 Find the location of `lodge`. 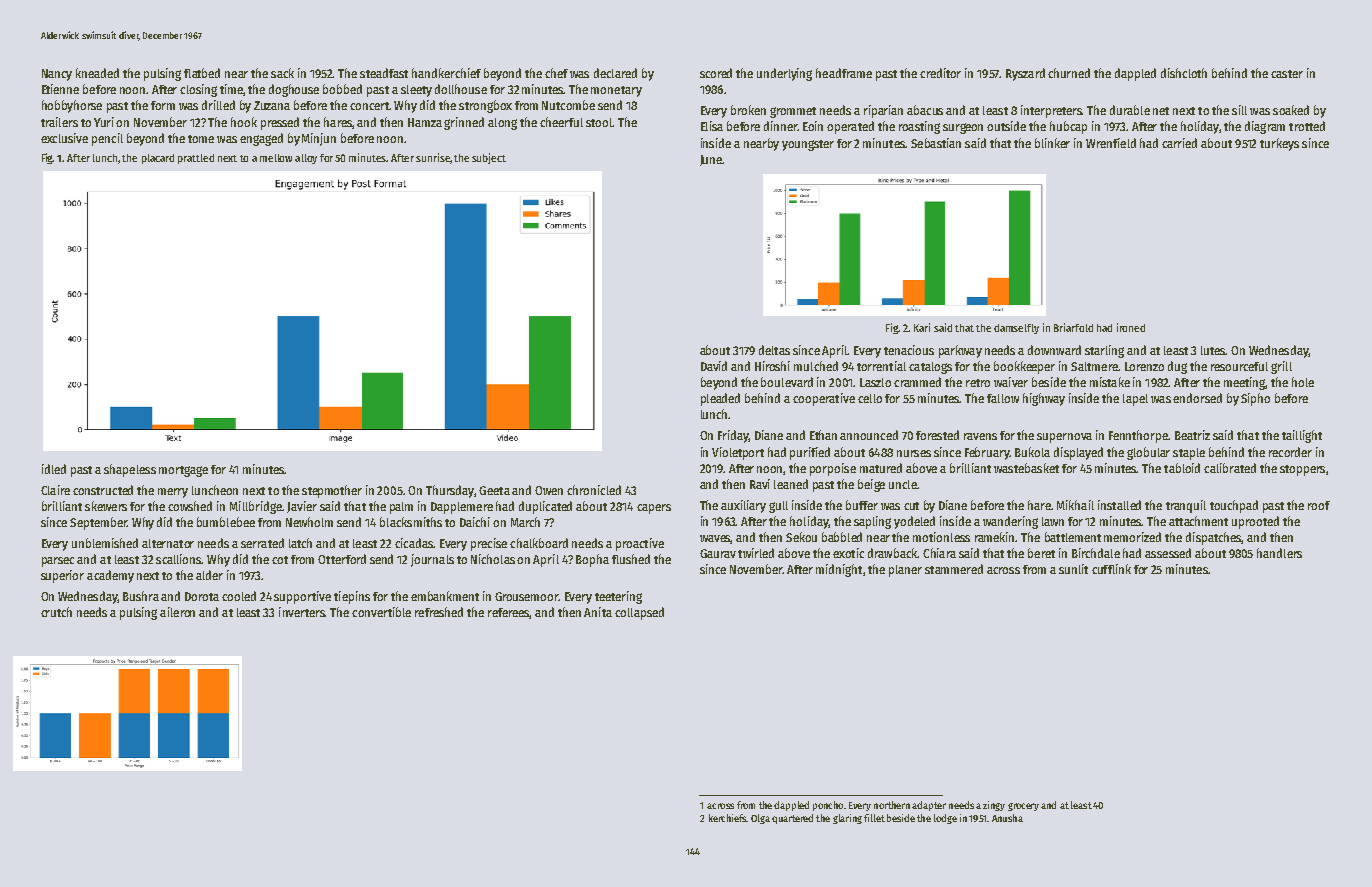

lodge is located at coordinates (945, 819).
